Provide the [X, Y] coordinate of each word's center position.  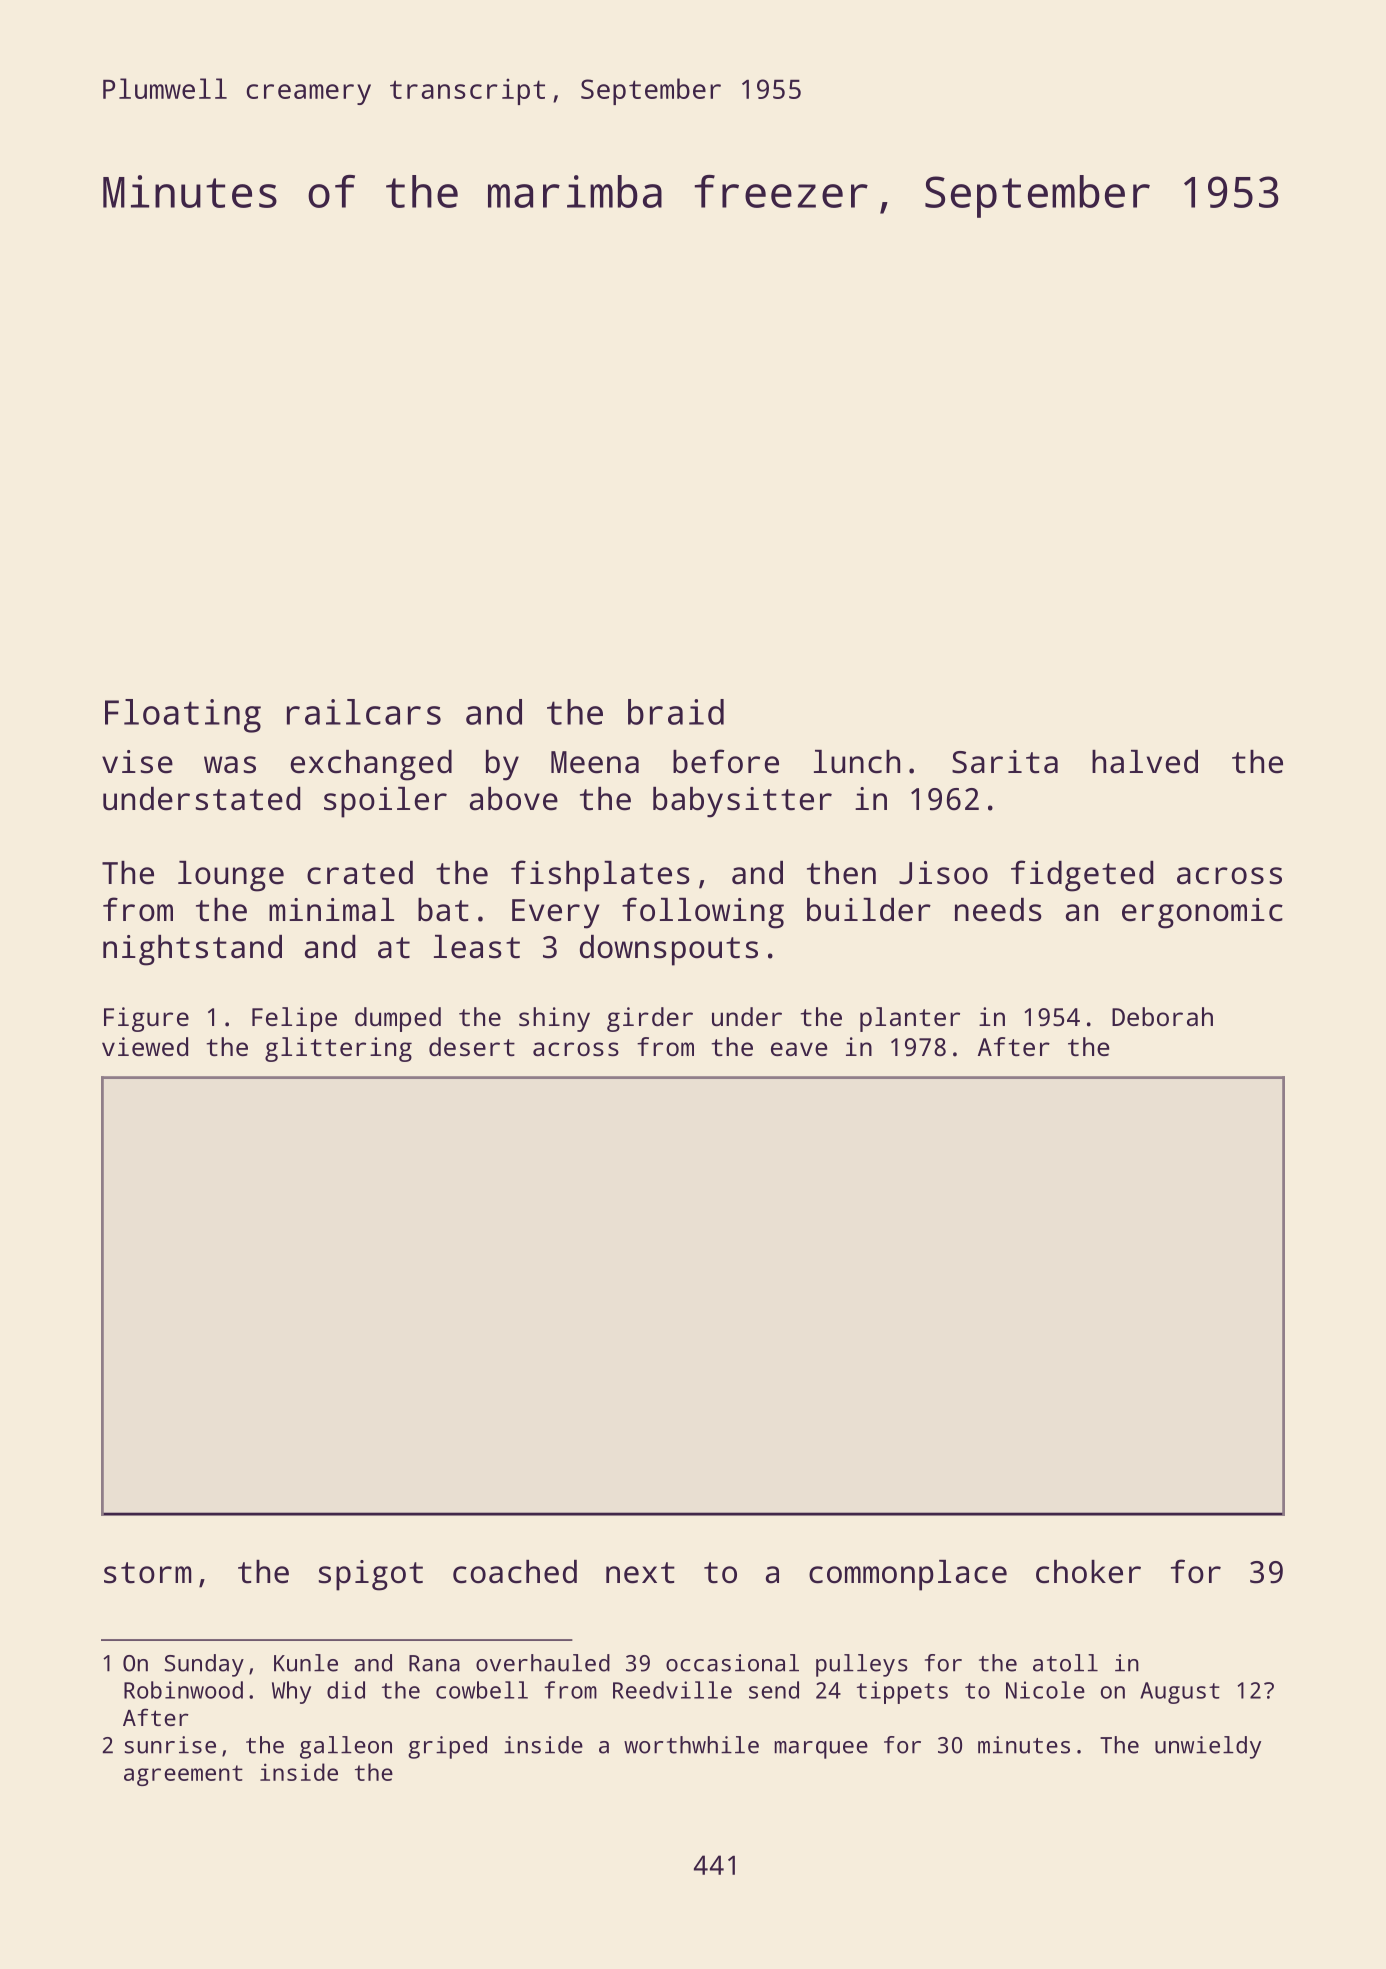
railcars [364, 712]
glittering [338, 1049]
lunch [857, 762]
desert [472, 1046]
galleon [346, 1747]
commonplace [908, 1575]
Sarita [1005, 762]
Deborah [1162, 1016]
